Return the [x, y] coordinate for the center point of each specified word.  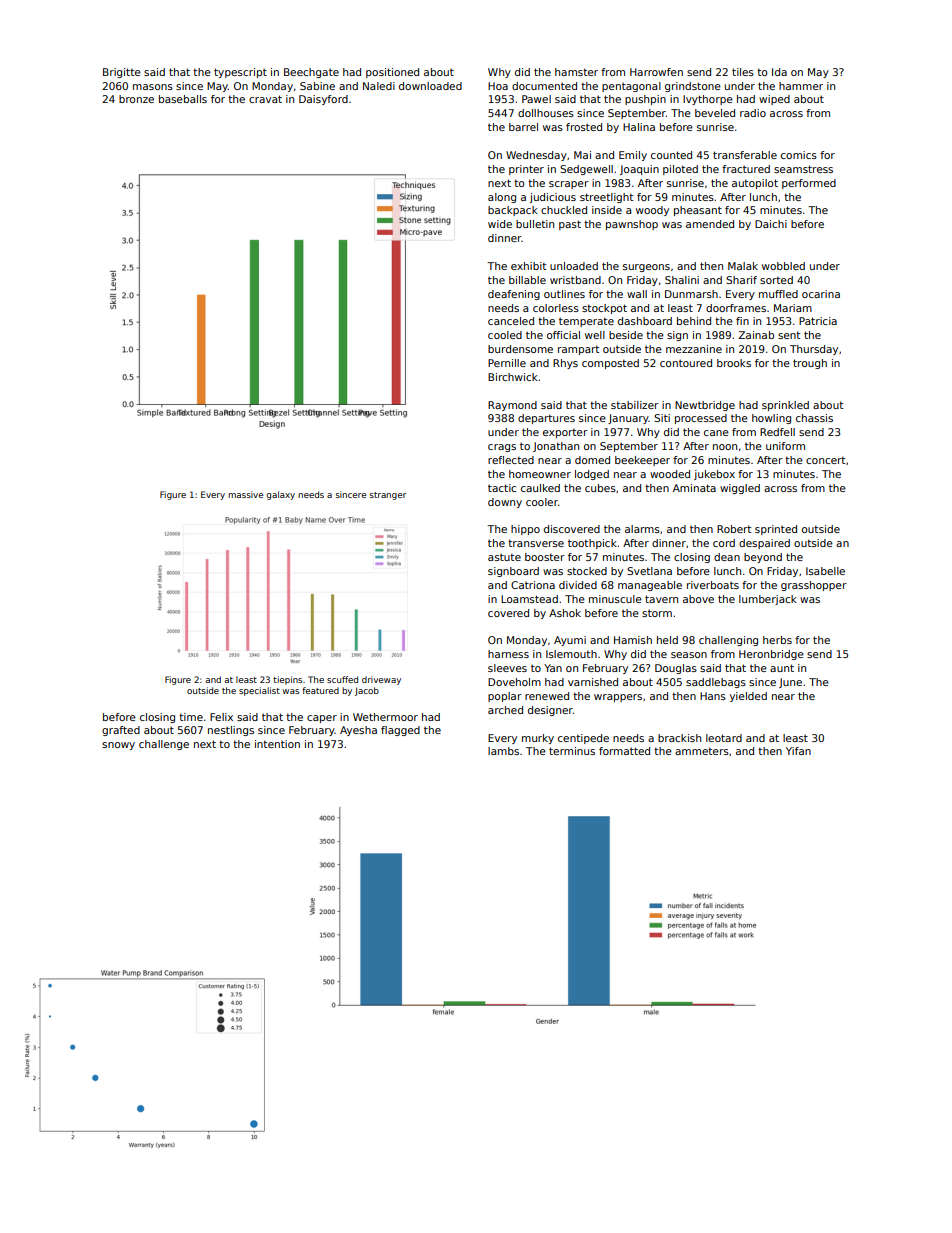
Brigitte [122, 73]
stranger [388, 496]
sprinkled [785, 406]
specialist [259, 691]
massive [245, 494]
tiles [743, 72]
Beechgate [311, 73]
